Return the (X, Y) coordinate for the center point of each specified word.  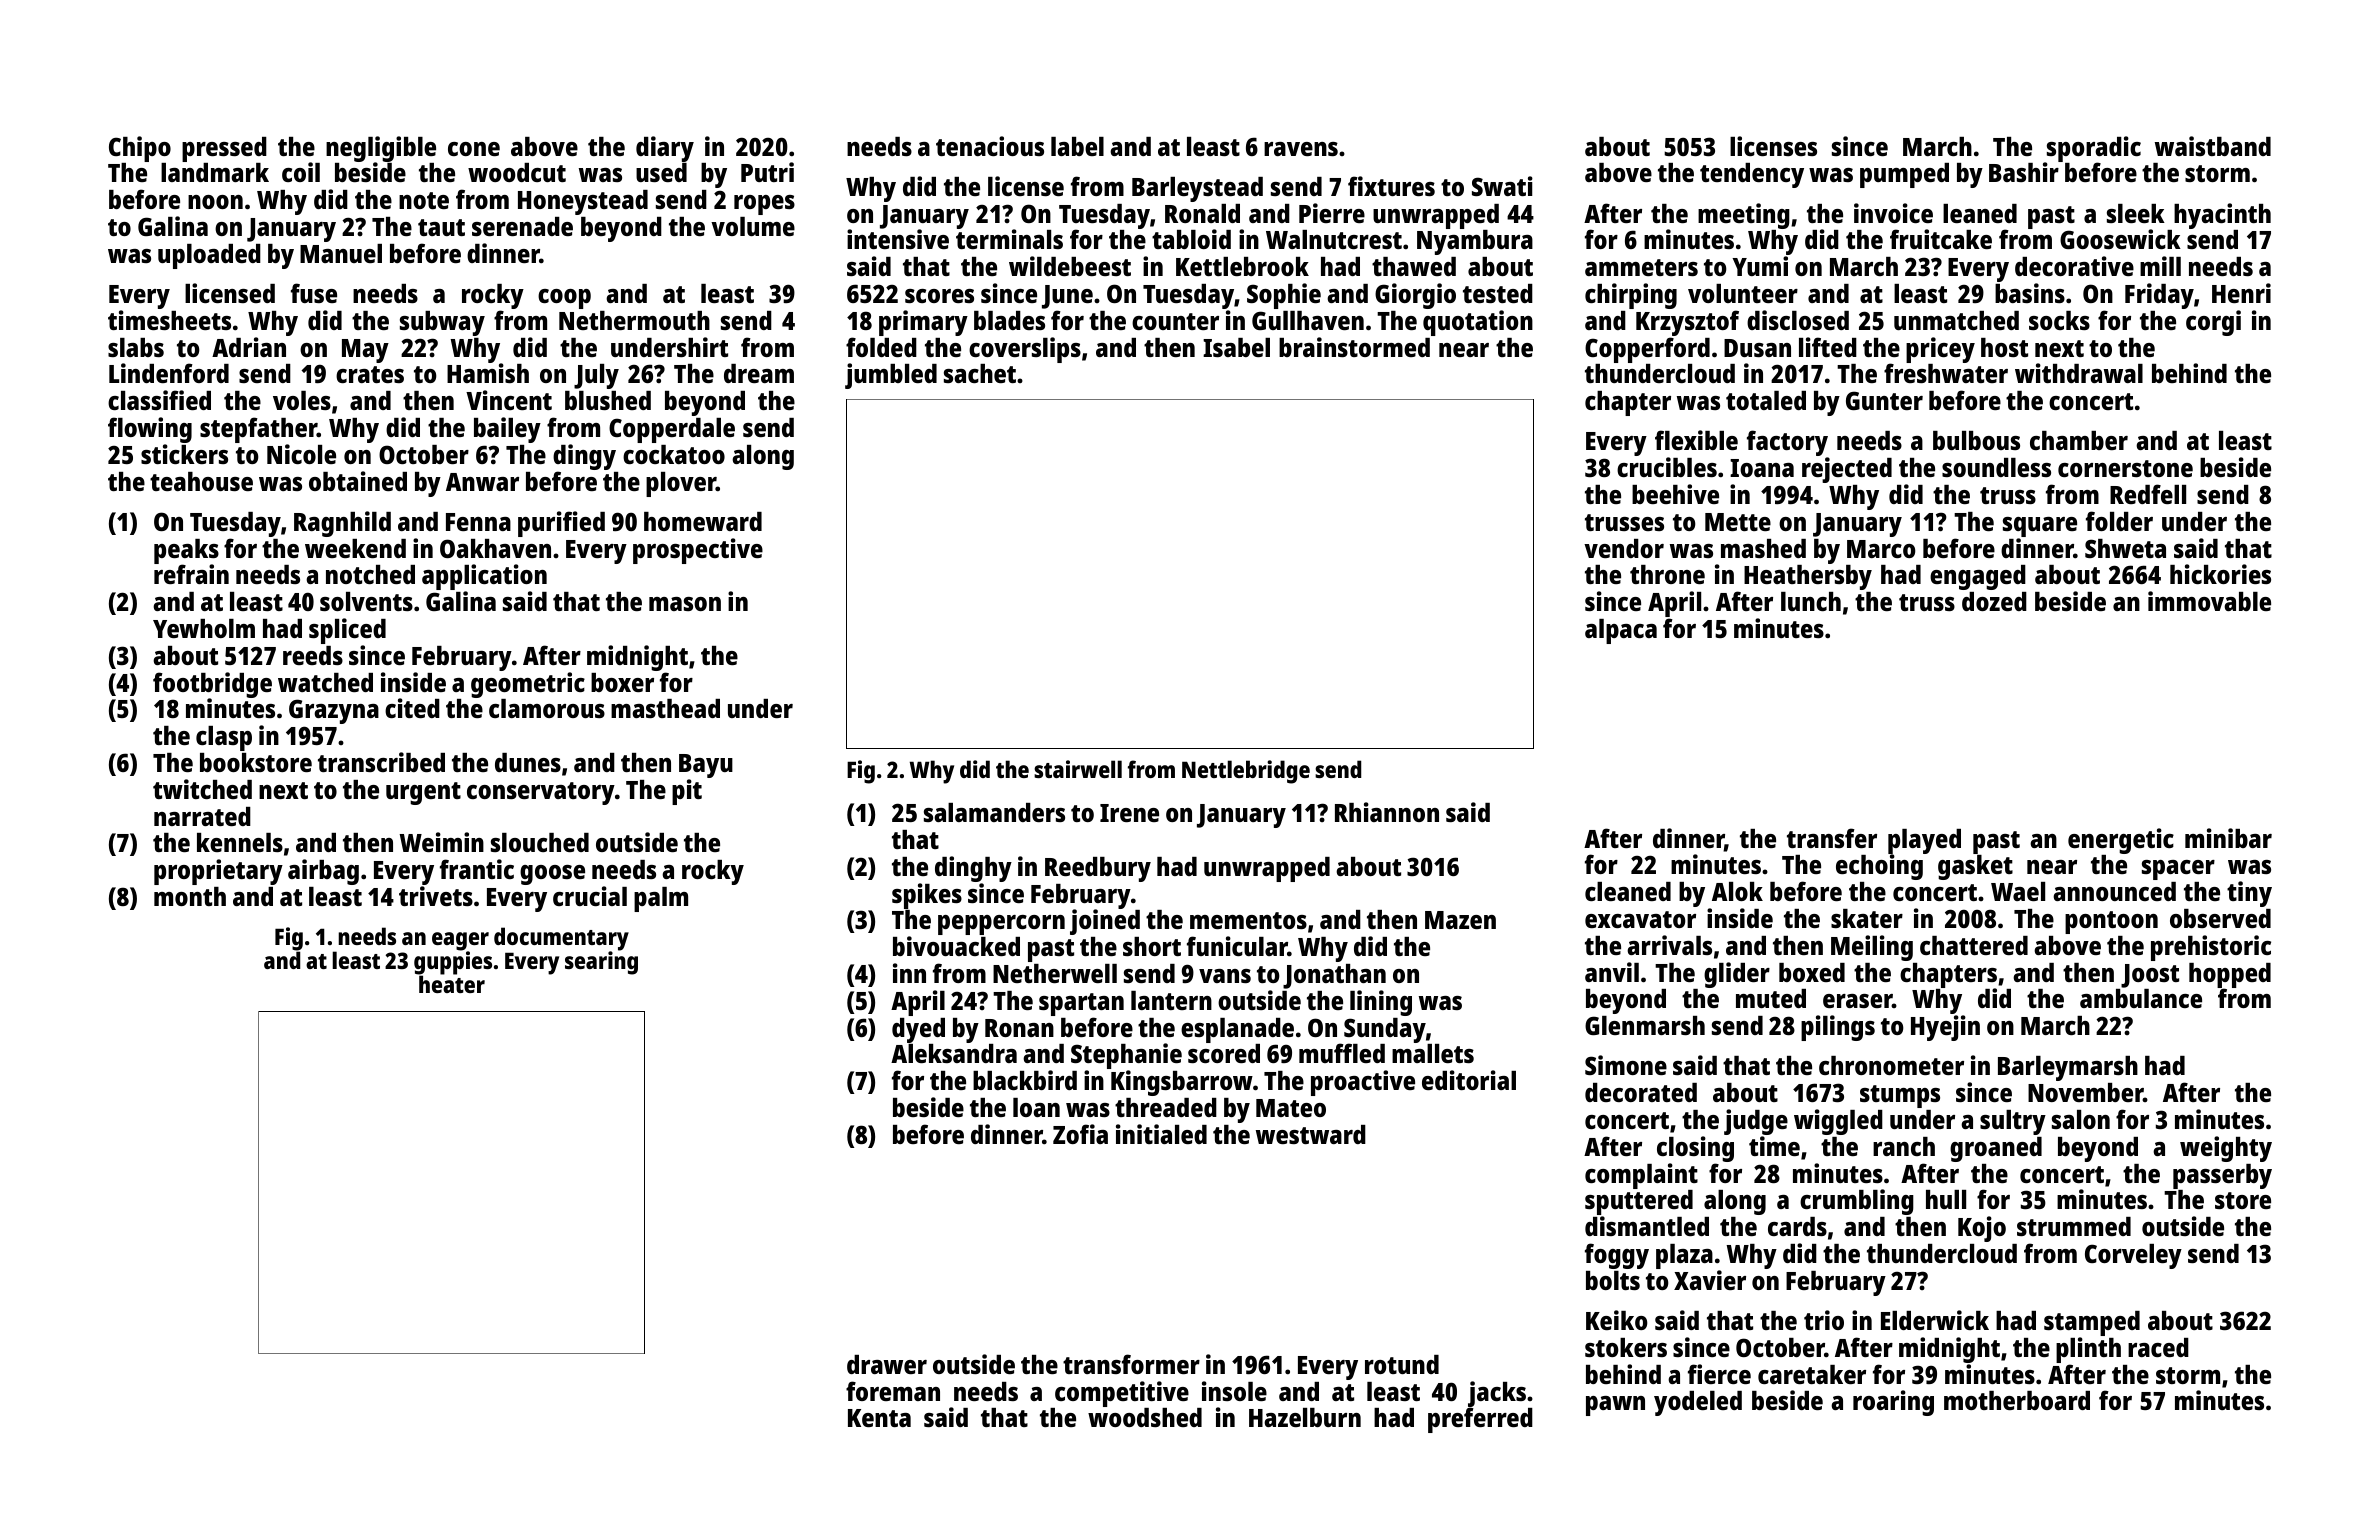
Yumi (1760, 266)
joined (1105, 922)
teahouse (201, 481)
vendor (1624, 548)
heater (452, 984)
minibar (2228, 838)
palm (661, 899)
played (1924, 842)
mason (685, 604)
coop (564, 299)
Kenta (879, 1418)
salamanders (994, 812)
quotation (1478, 323)
